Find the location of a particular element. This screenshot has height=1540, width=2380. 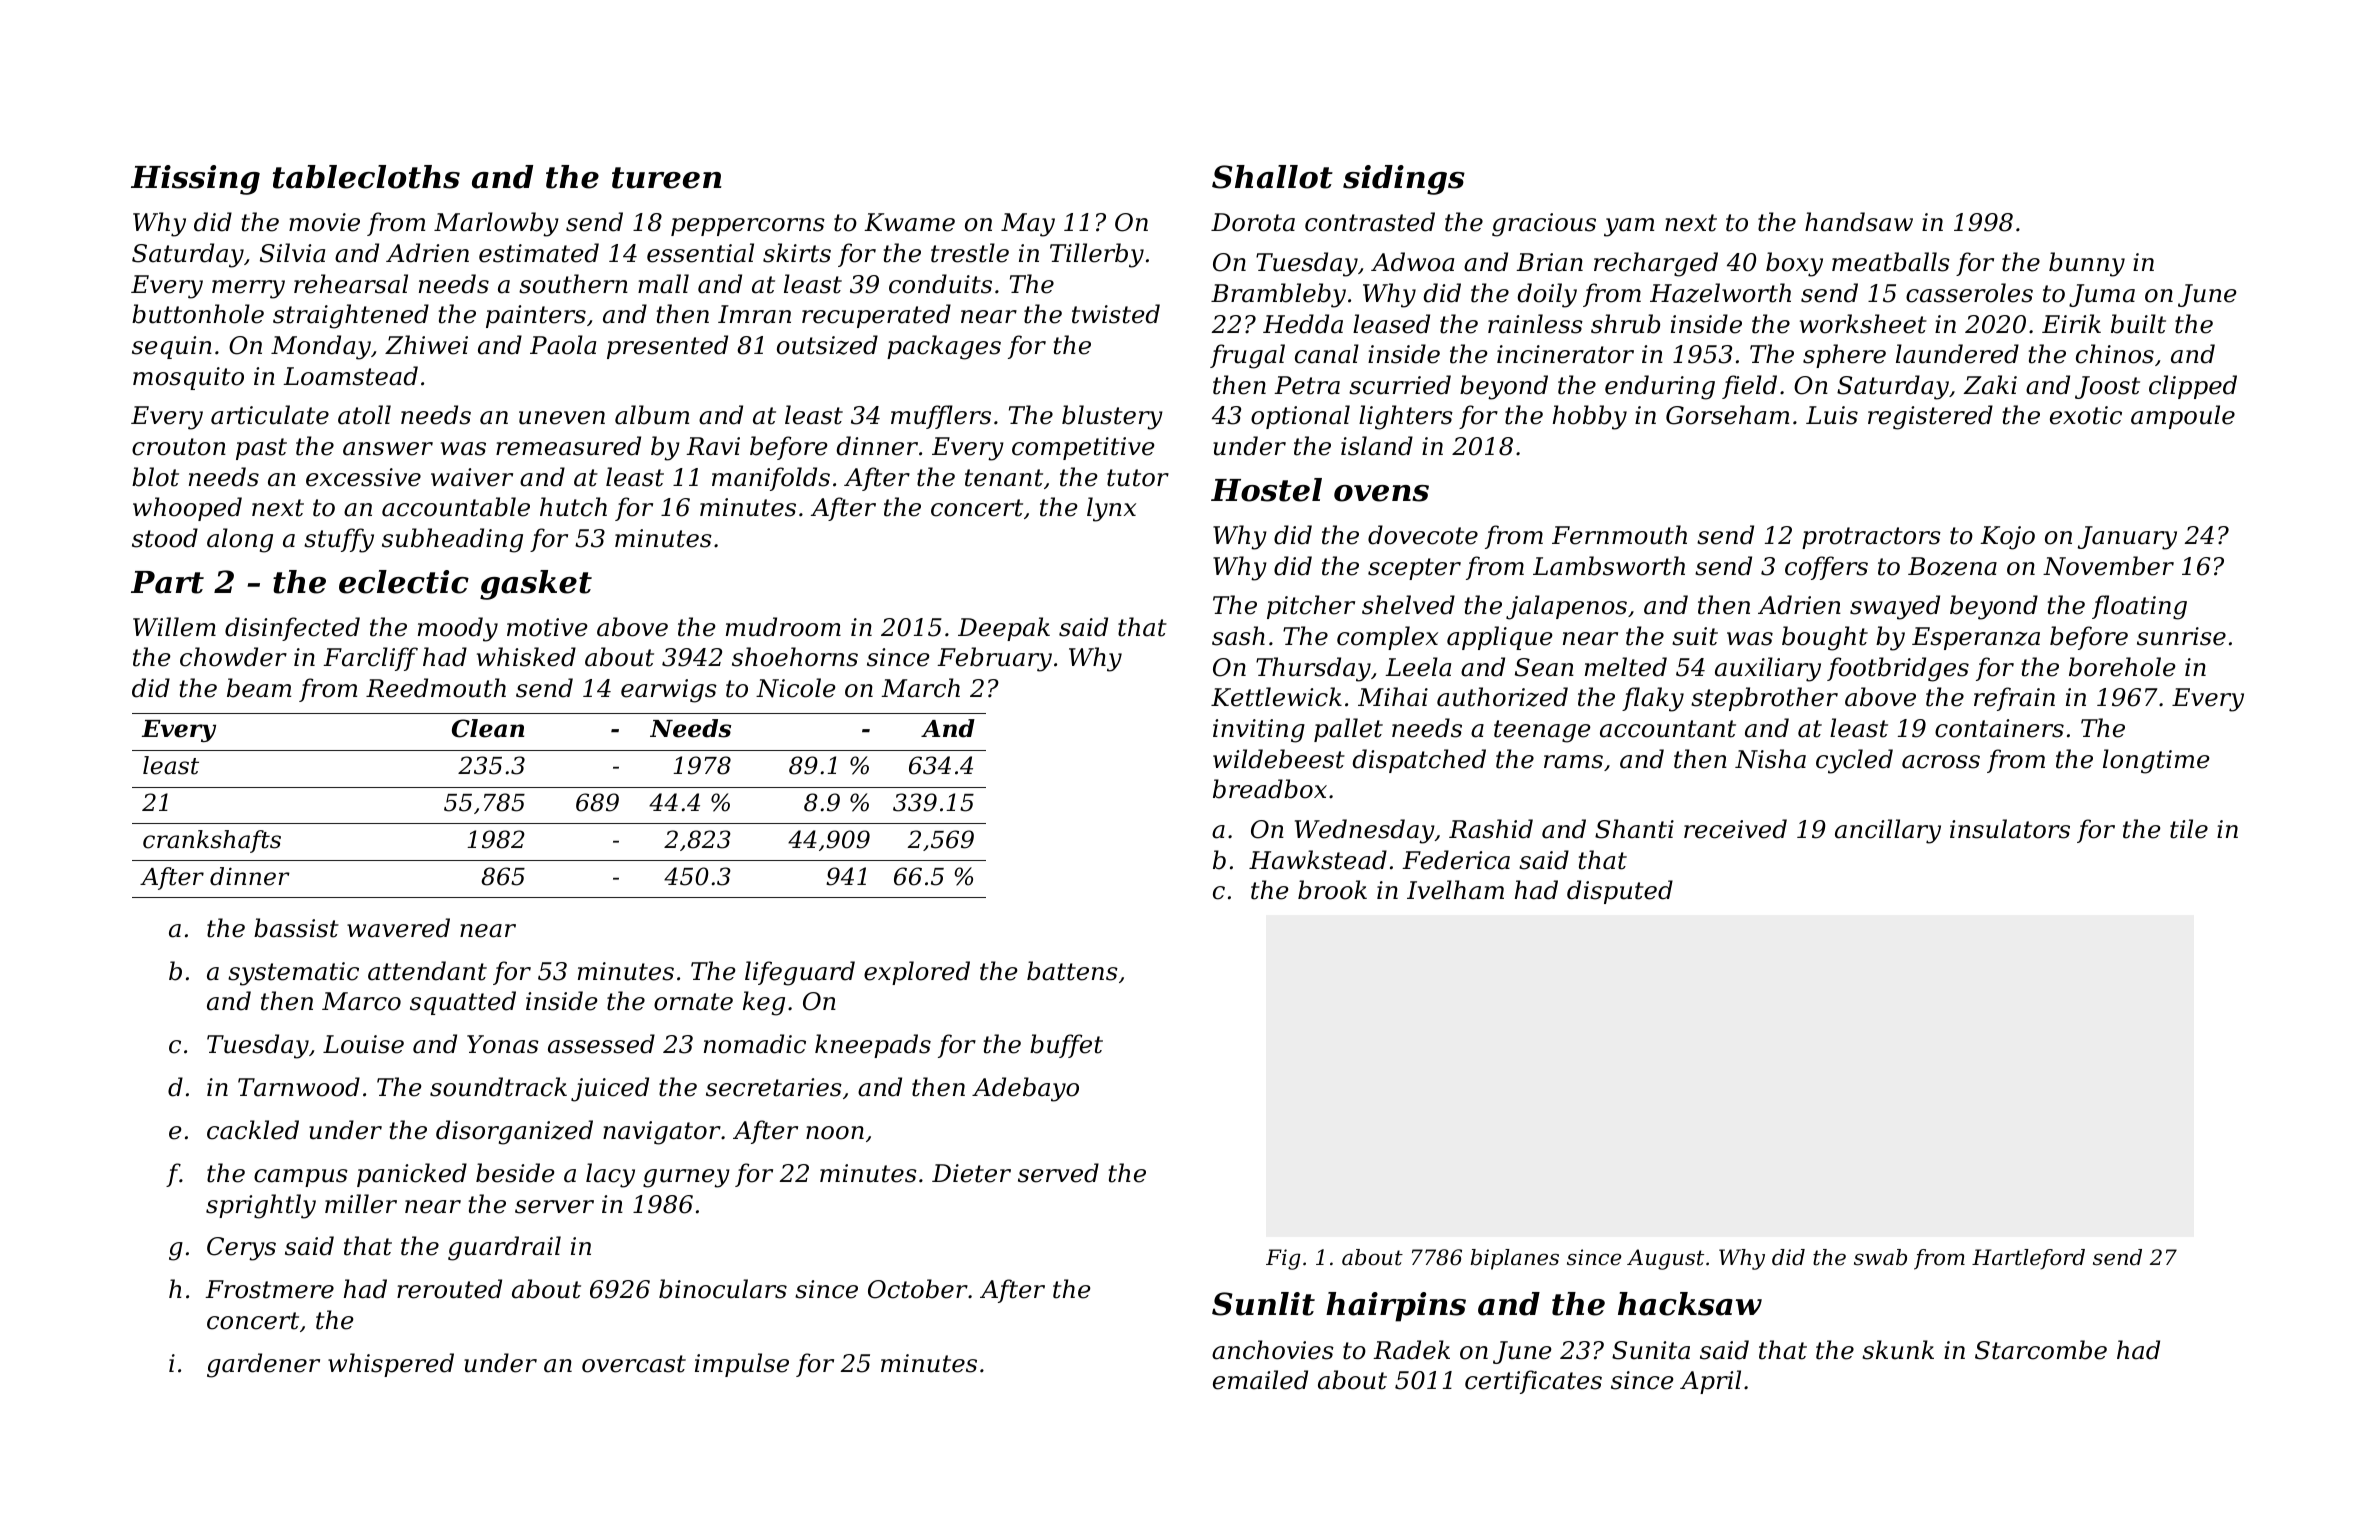

Radek is located at coordinates (1411, 1350).
